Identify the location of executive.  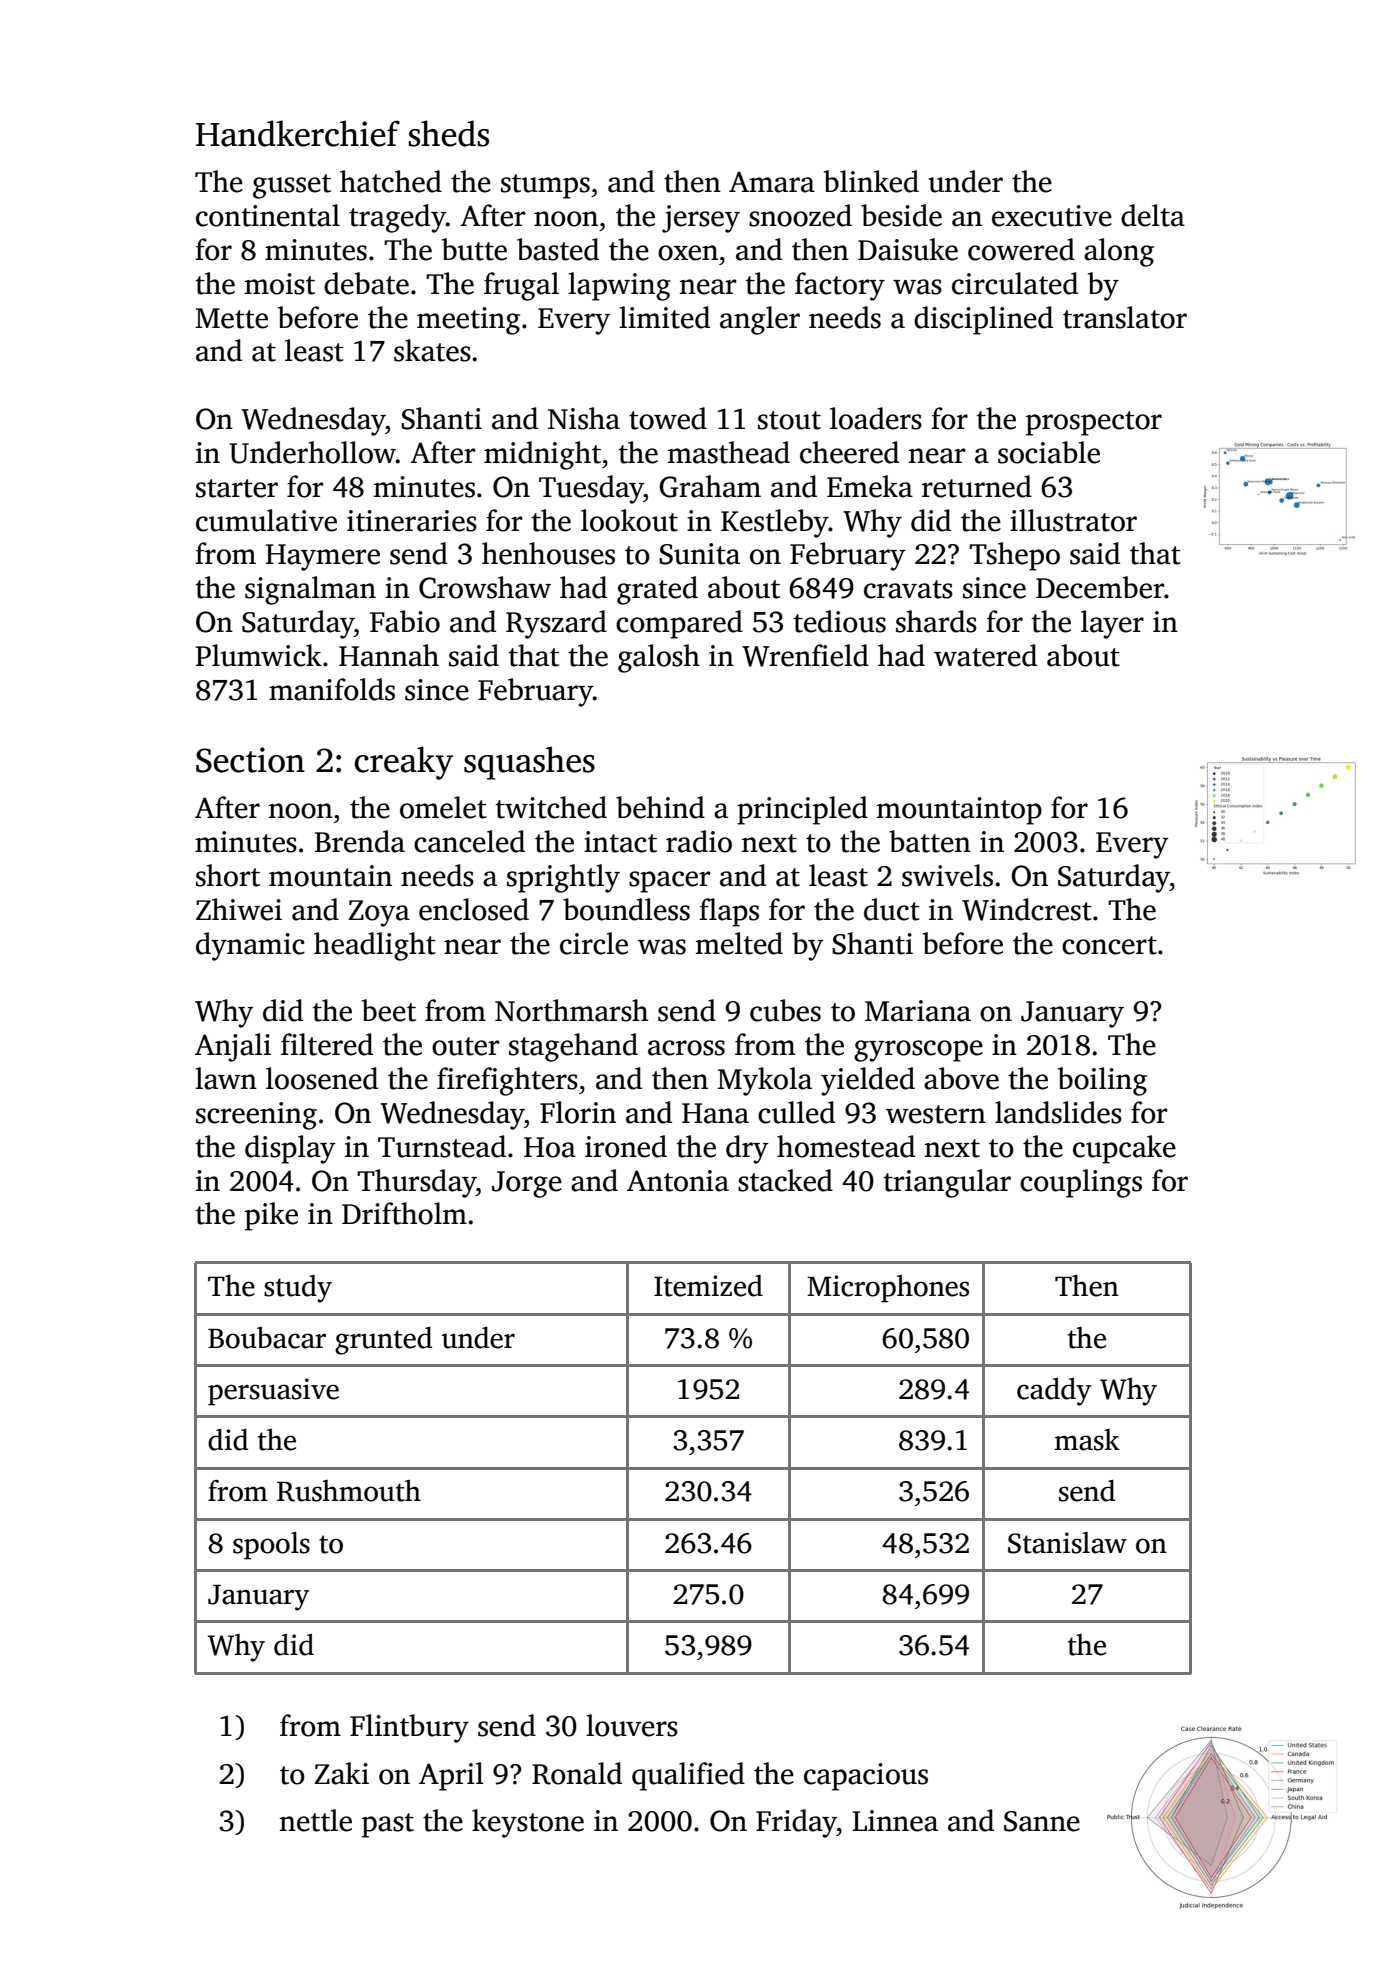
(1052, 216).
